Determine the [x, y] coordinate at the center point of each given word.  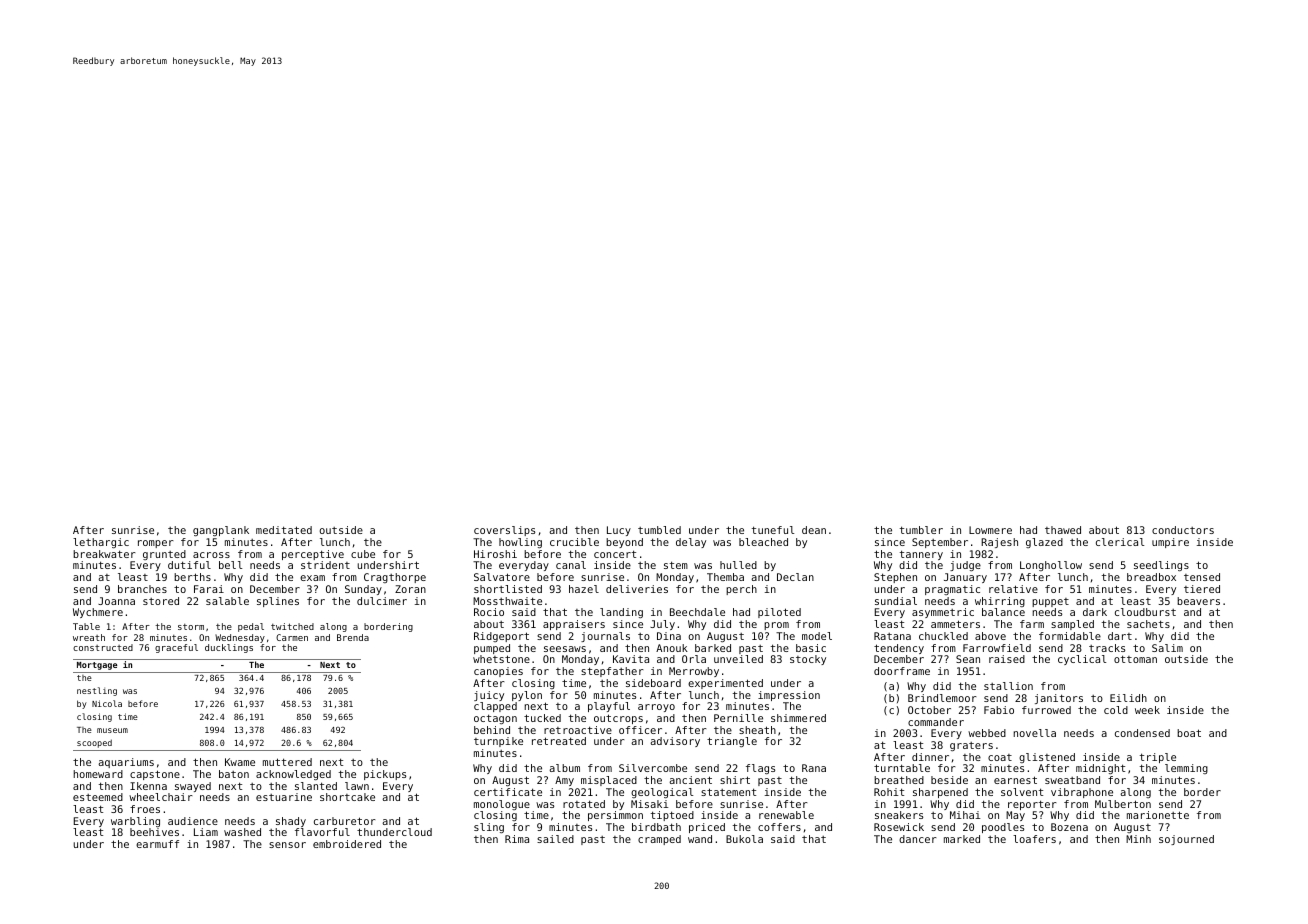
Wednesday [240, 638]
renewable [786, 815]
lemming [1186, 769]
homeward [98, 774]
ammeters [955, 624]
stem [676, 565]
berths [192, 577]
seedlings [1161, 566]
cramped [659, 840]
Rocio [489, 612]
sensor [287, 845]
